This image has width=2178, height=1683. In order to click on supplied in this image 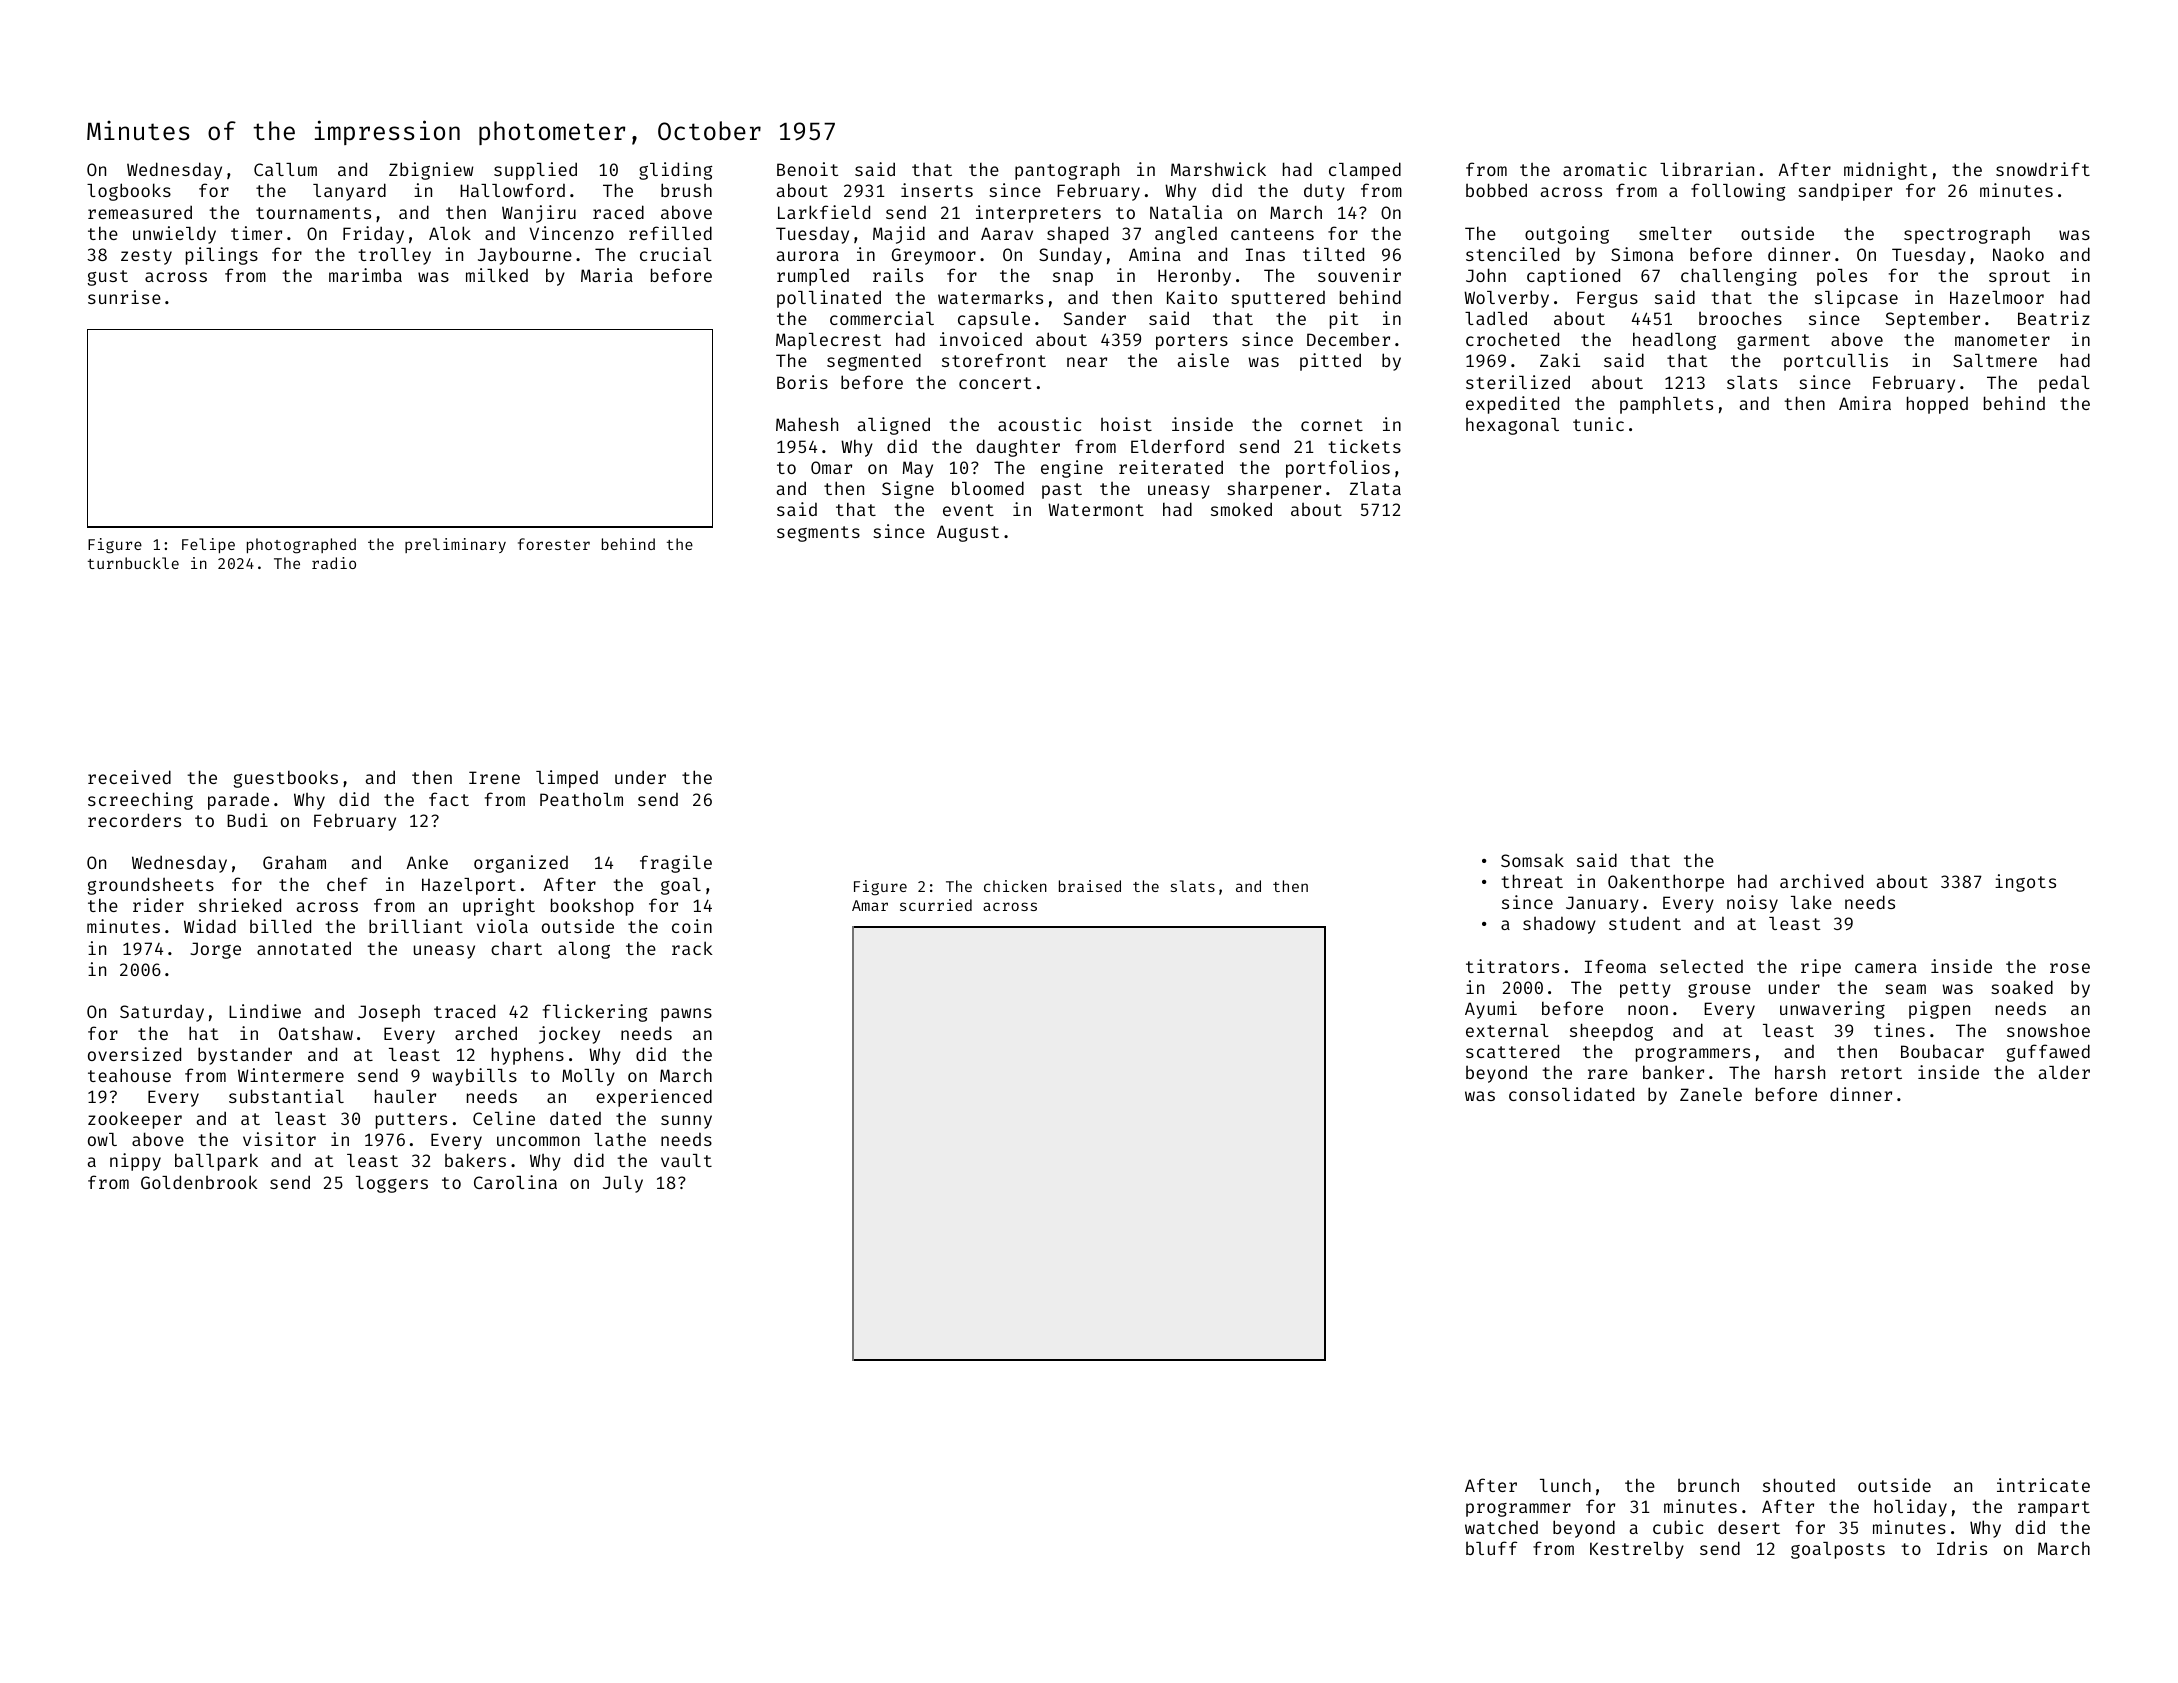, I will do `click(535, 171)`.
